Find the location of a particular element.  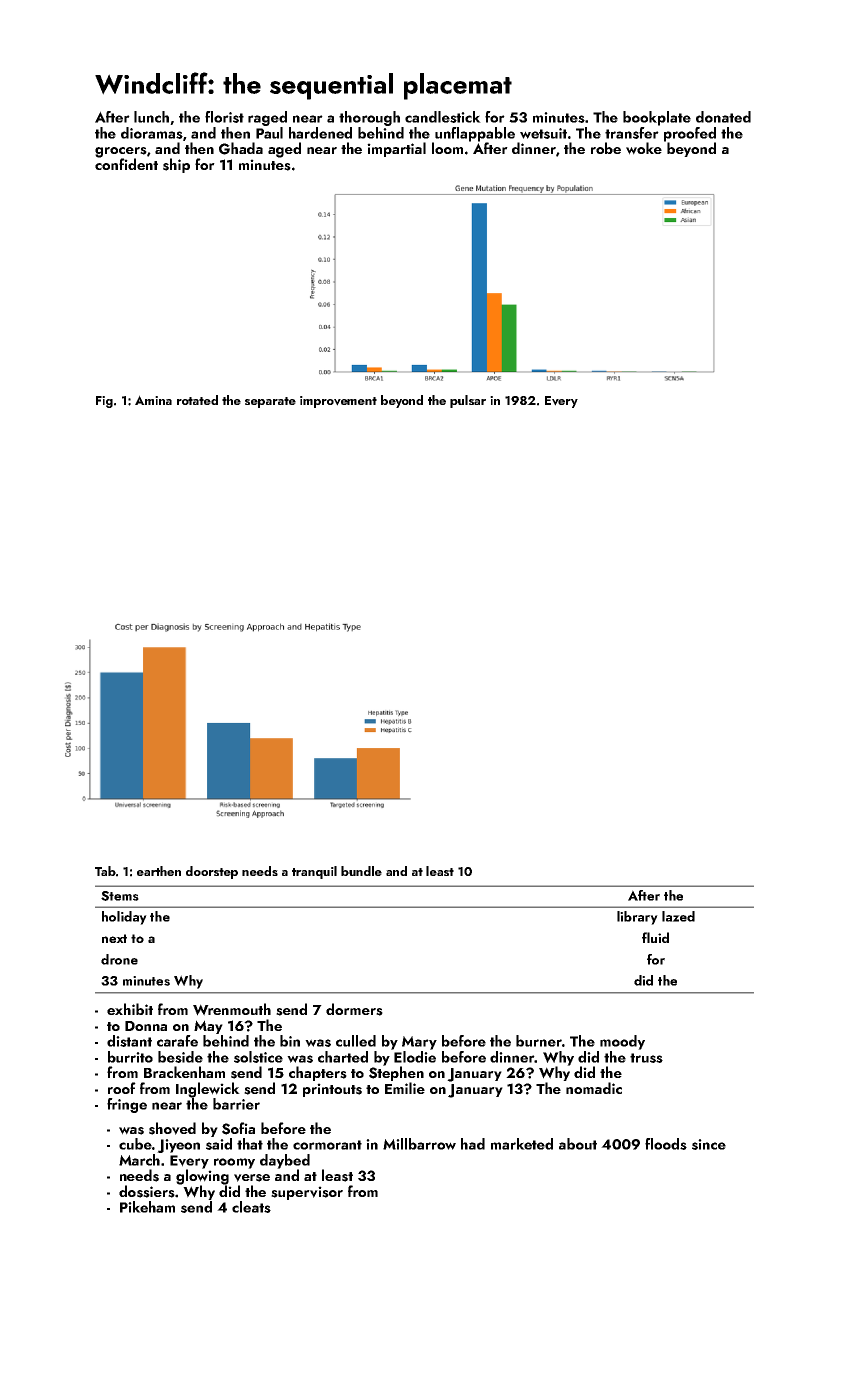

library is located at coordinates (637, 918).
